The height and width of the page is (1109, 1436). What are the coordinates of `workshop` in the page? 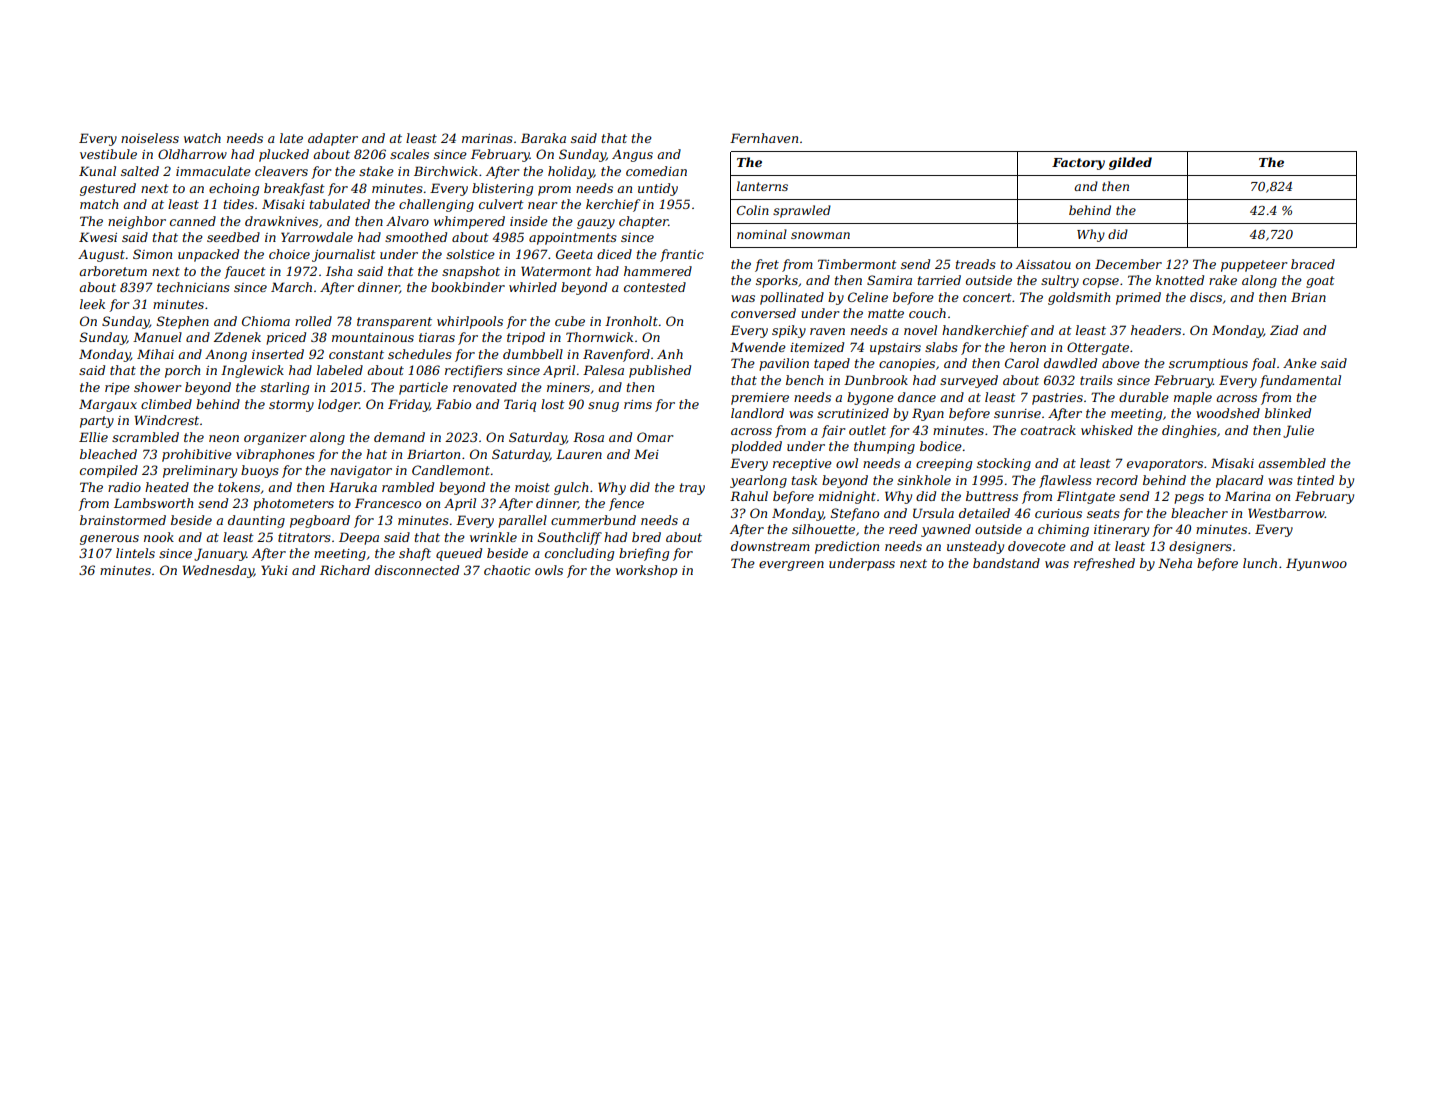 It's located at (646, 571).
